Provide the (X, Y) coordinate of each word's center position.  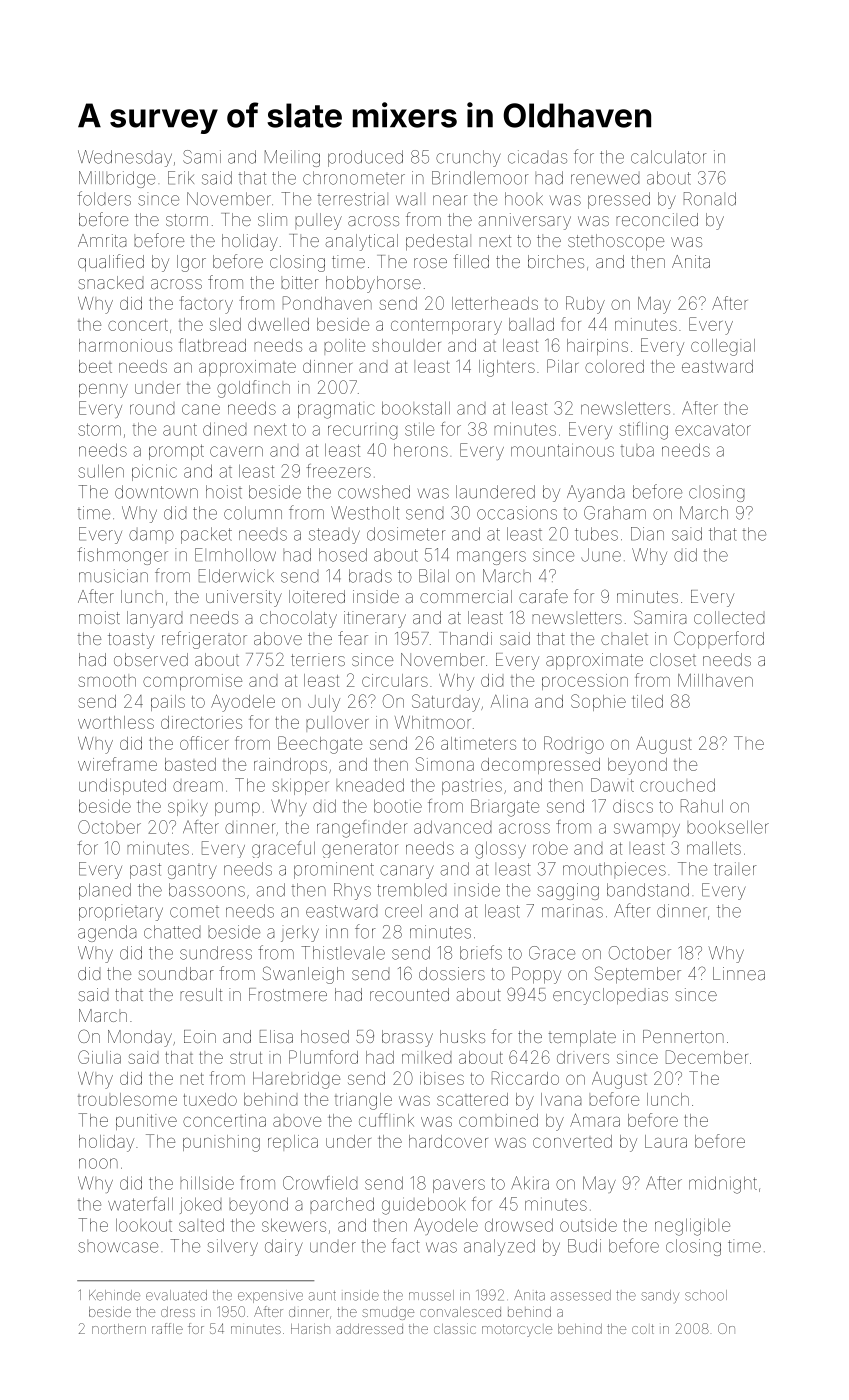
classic (454, 1328)
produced (365, 158)
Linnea (739, 973)
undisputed (122, 786)
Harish (310, 1328)
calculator (669, 157)
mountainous (562, 450)
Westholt (365, 513)
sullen (101, 471)
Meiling (292, 158)
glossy (500, 850)
